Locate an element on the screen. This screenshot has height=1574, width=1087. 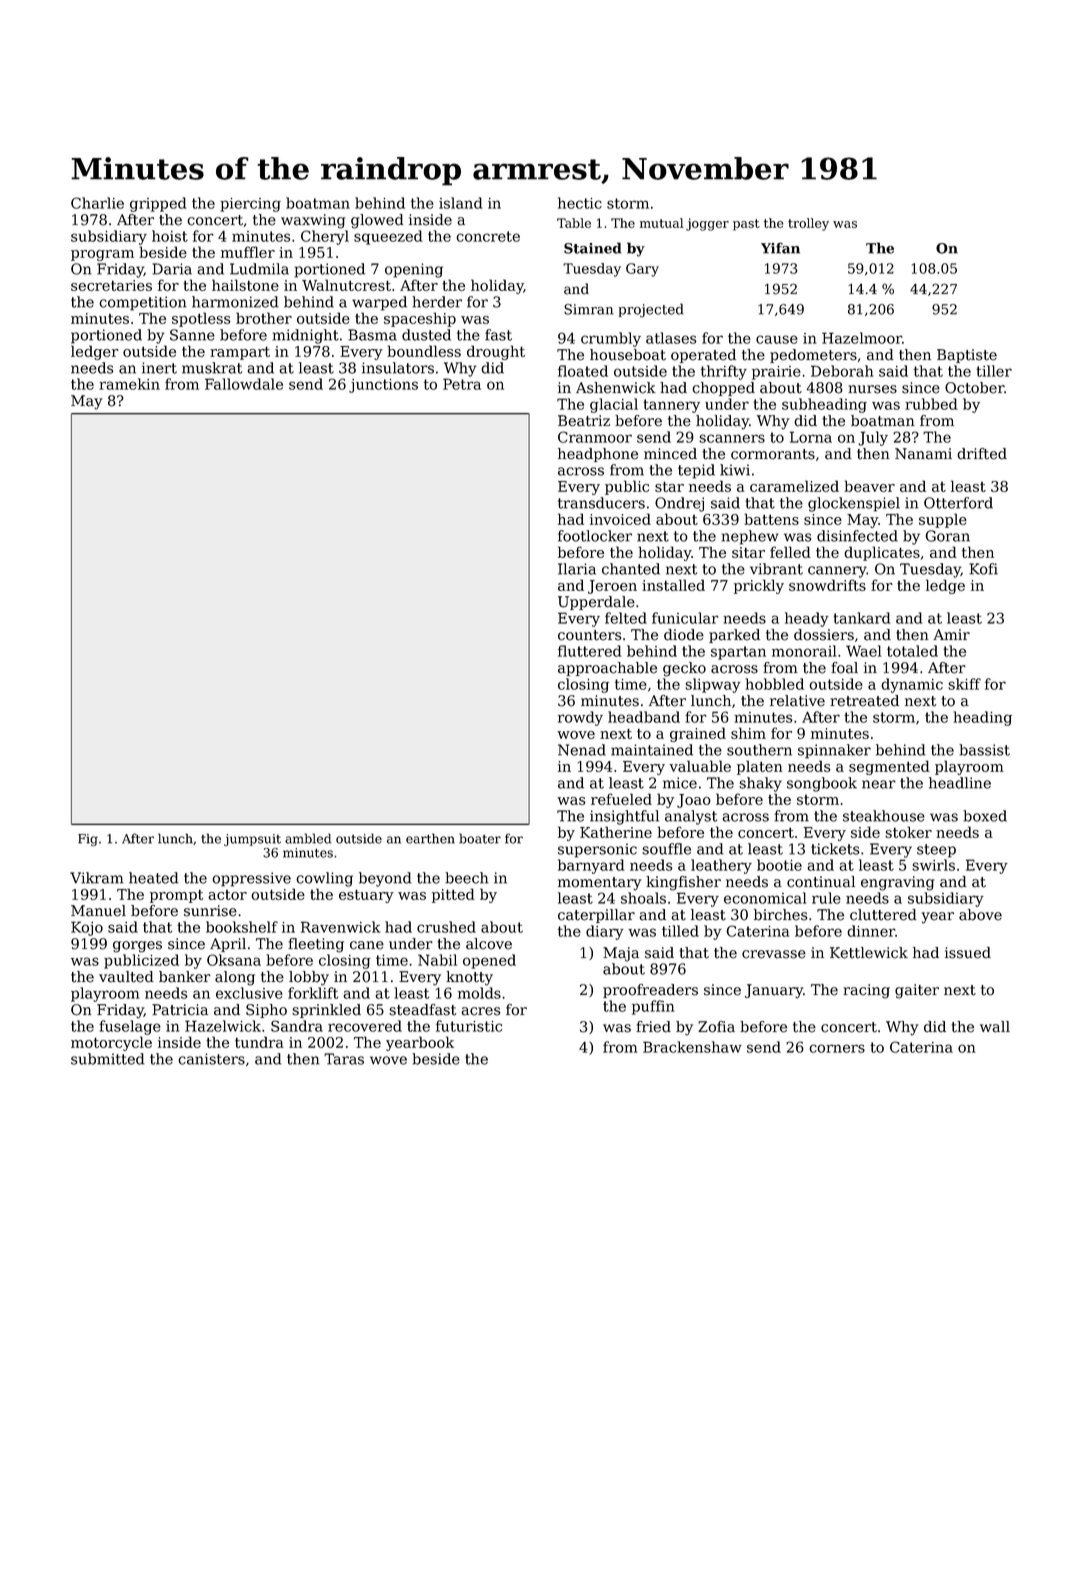
trolley is located at coordinates (808, 224).
